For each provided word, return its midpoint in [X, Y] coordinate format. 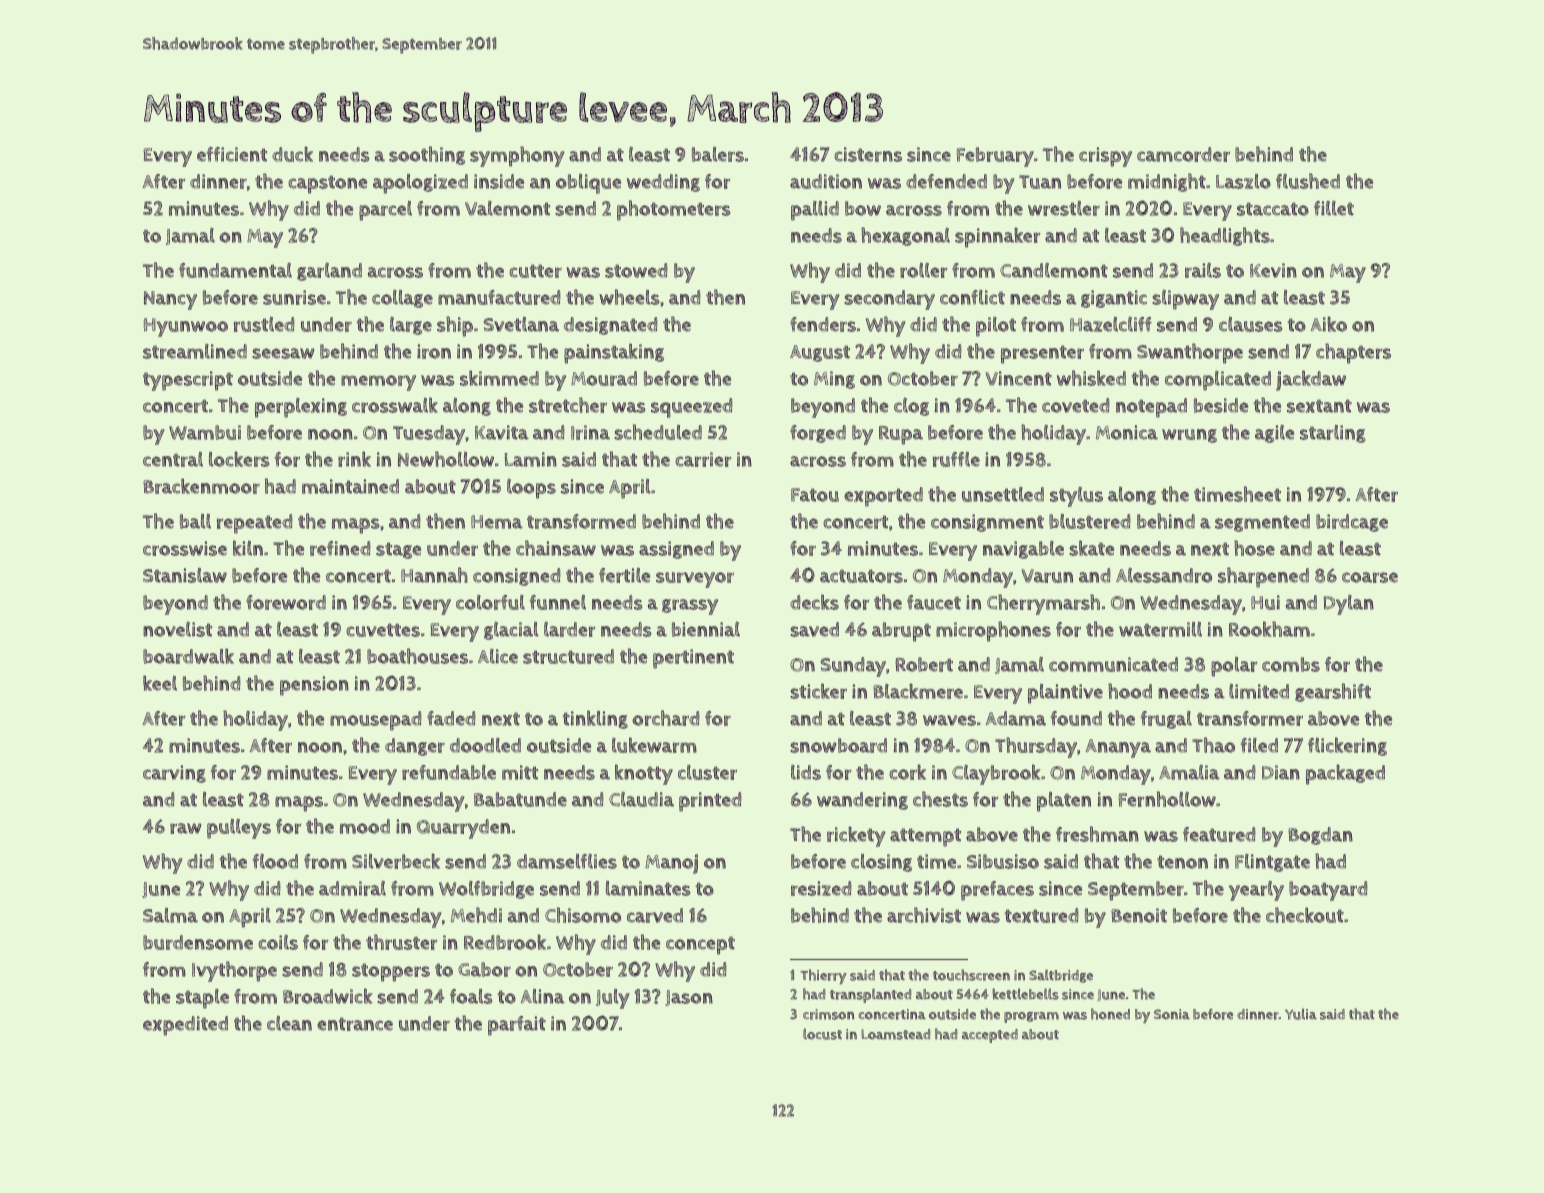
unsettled [1003, 494]
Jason [689, 998]
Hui [1265, 602]
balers [718, 154]
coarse [1370, 577]
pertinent [693, 659]
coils [278, 942]
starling [1333, 434]
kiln [248, 548]
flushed [1308, 181]
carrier [703, 459]
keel [160, 683]
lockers [239, 459]
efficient [232, 154]
